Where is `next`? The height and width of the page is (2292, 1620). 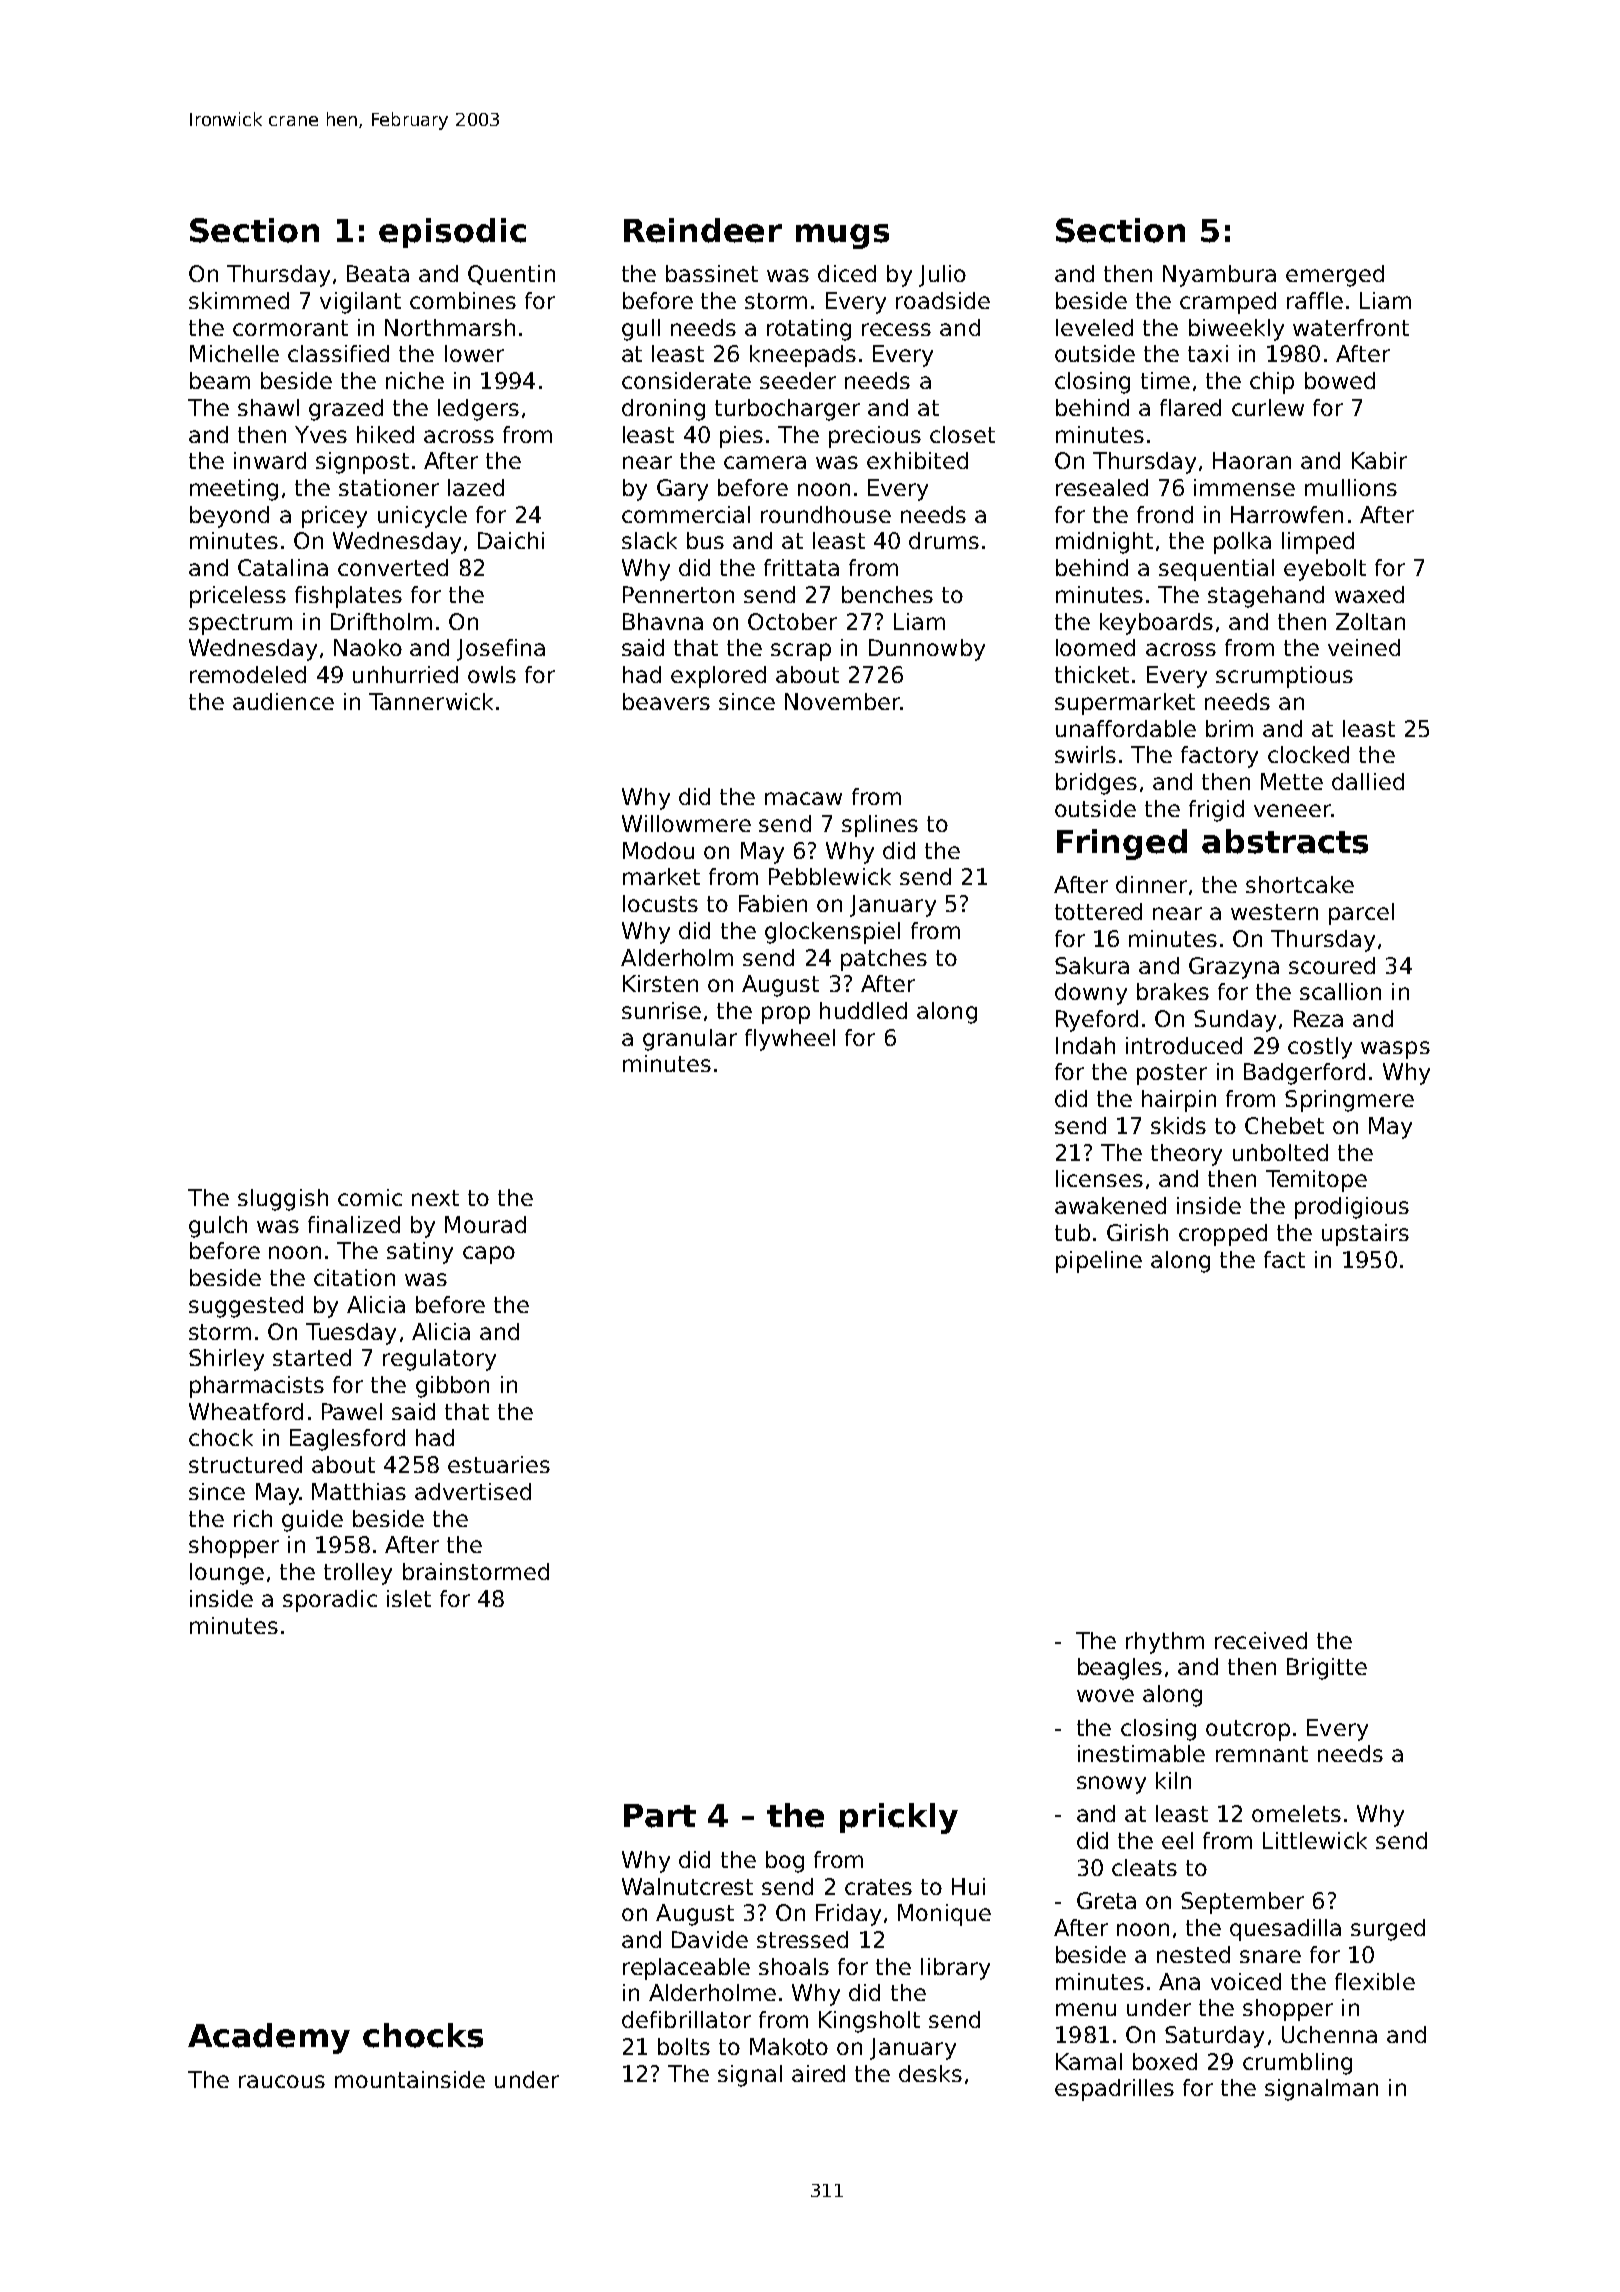 next is located at coordinates (435, 1198).
